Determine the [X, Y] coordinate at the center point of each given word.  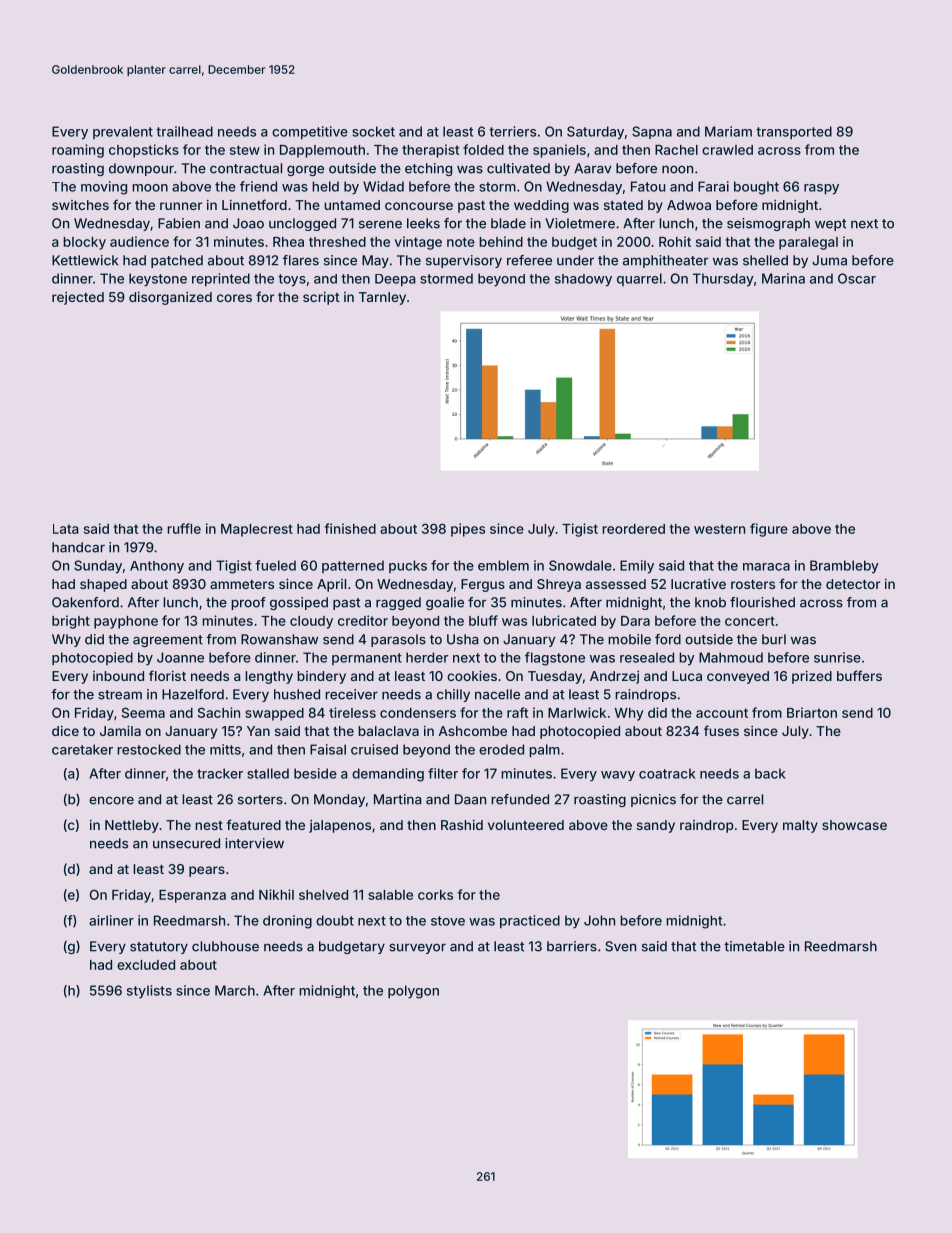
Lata [66, 529]
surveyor [417, 948]
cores [234, 298]
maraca [766, 567]
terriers [512, 131]
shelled [765, 260]
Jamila [120, 730]
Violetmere [580, 223]
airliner [111, 920]
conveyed [738, 677]
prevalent [123, 132]
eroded [501, 749]
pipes [468, 530]
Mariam [728, 131]
